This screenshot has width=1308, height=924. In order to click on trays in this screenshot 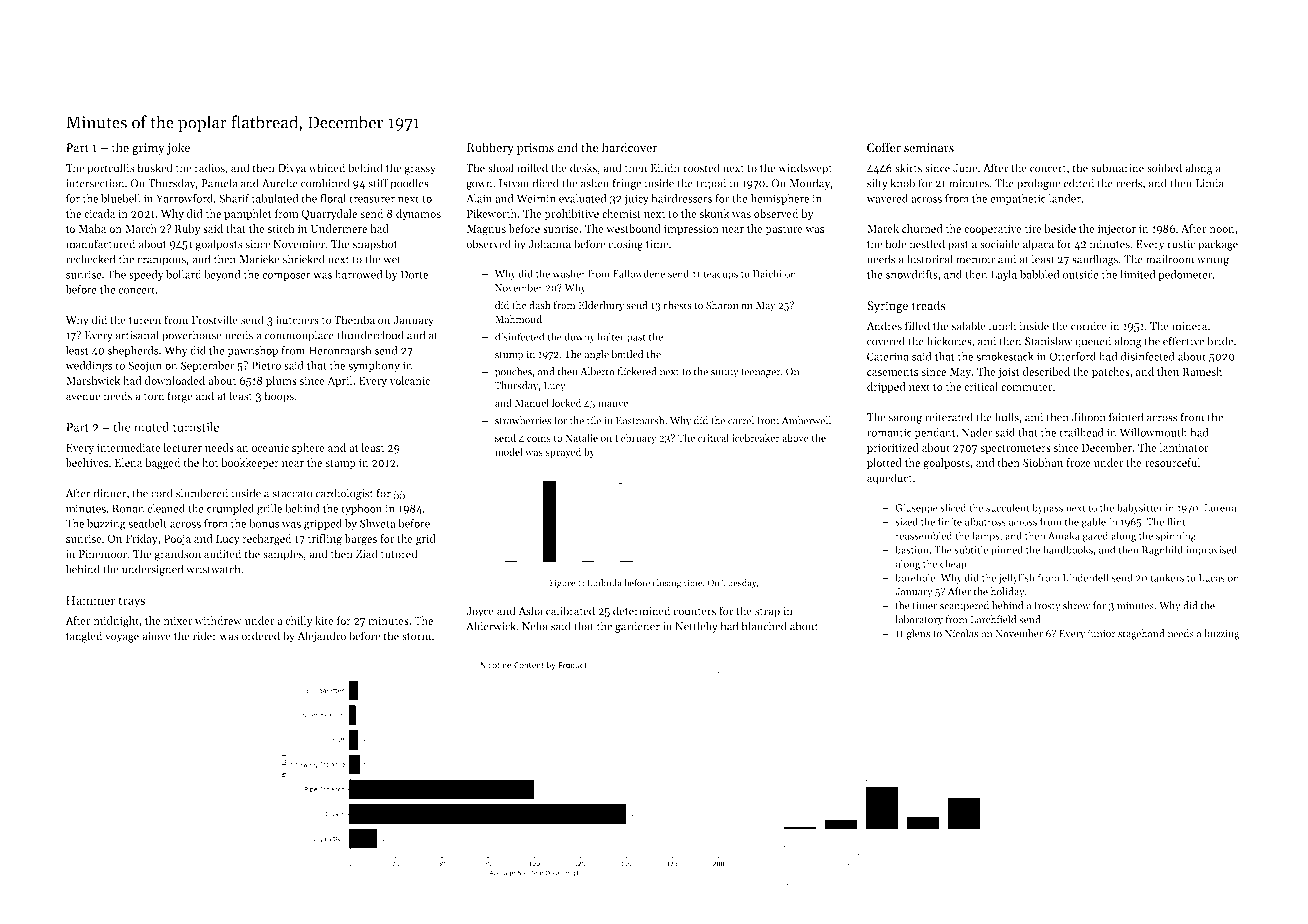, I will do `click(132, 602)`.
